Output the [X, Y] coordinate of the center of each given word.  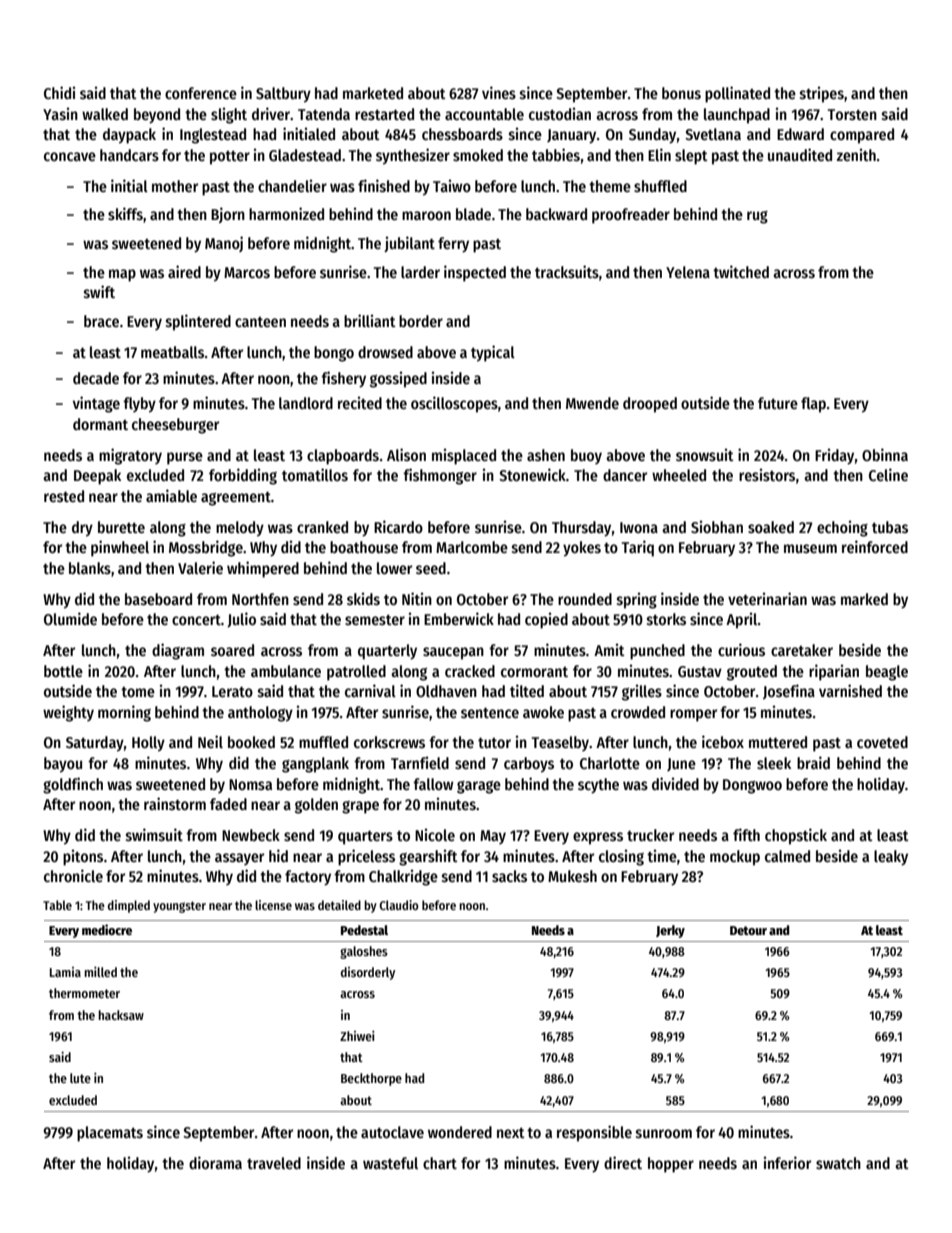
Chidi [59, 92]
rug [757, 217]
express [598, 838]
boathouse [364, 547]
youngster [179, 907]
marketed [373, 93]
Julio [241, 620]
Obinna [885, 454]
